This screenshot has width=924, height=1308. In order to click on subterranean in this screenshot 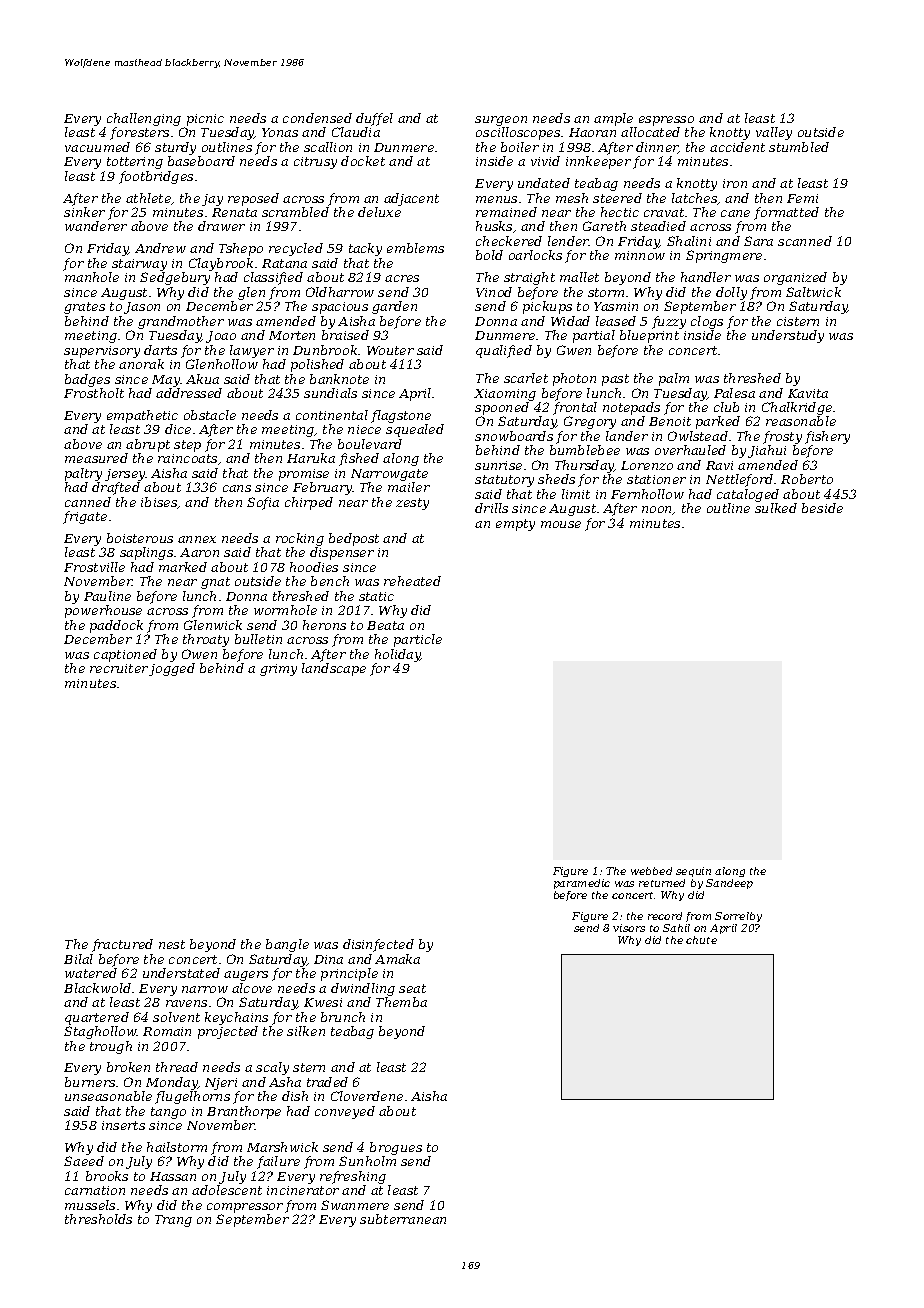, I will do `click(403, 1219)`.
